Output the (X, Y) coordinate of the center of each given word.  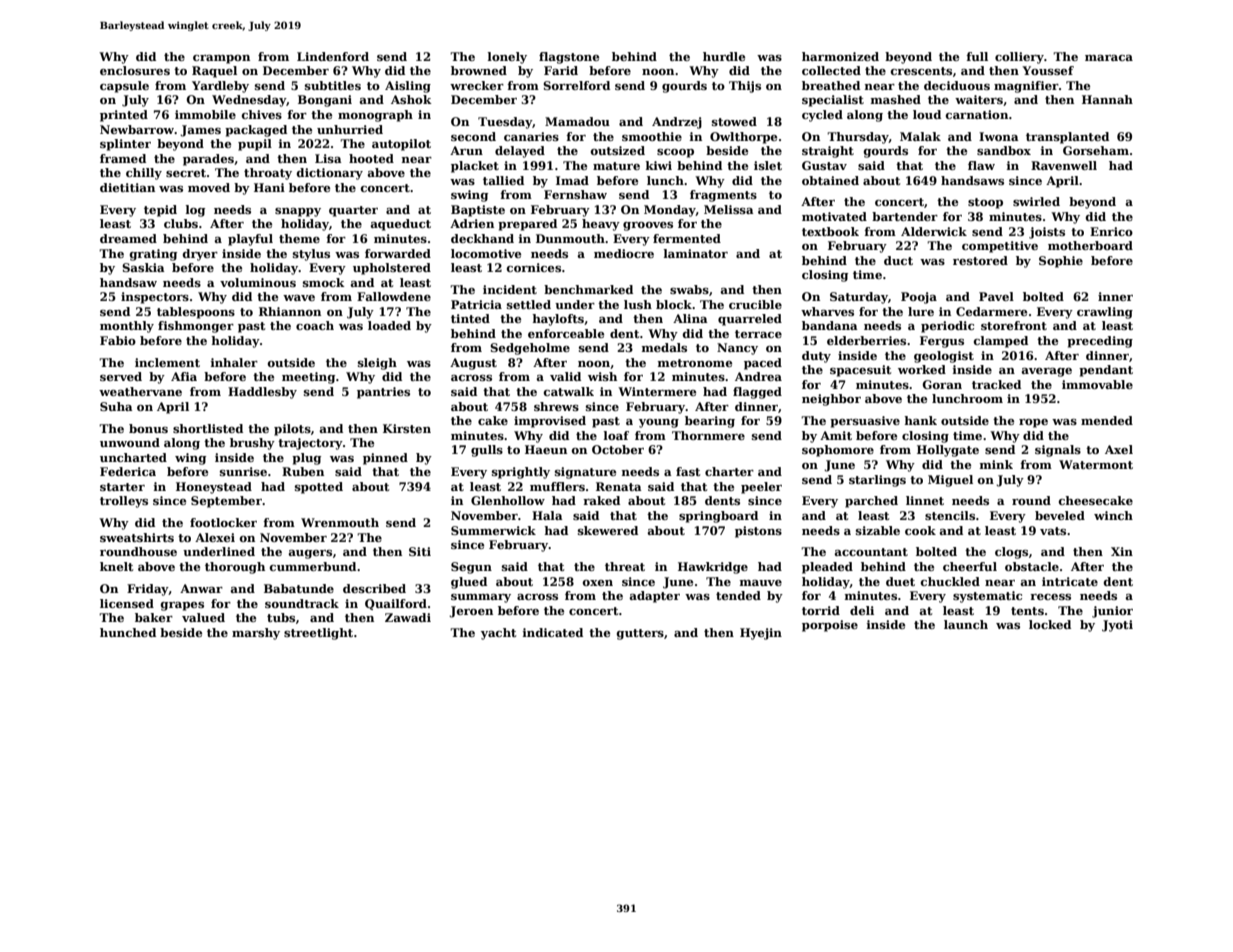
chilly (144, 174)
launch (966, 624)
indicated (553, 632)
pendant (1106, 371)
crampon (221, 59)
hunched (128, 632)
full (977, 56)
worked (922, 369)
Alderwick (934, 231)
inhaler (234, 362)
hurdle (724, 56)
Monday (670, 211)
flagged (757, 393)
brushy (252, 444)
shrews (556, 406)
